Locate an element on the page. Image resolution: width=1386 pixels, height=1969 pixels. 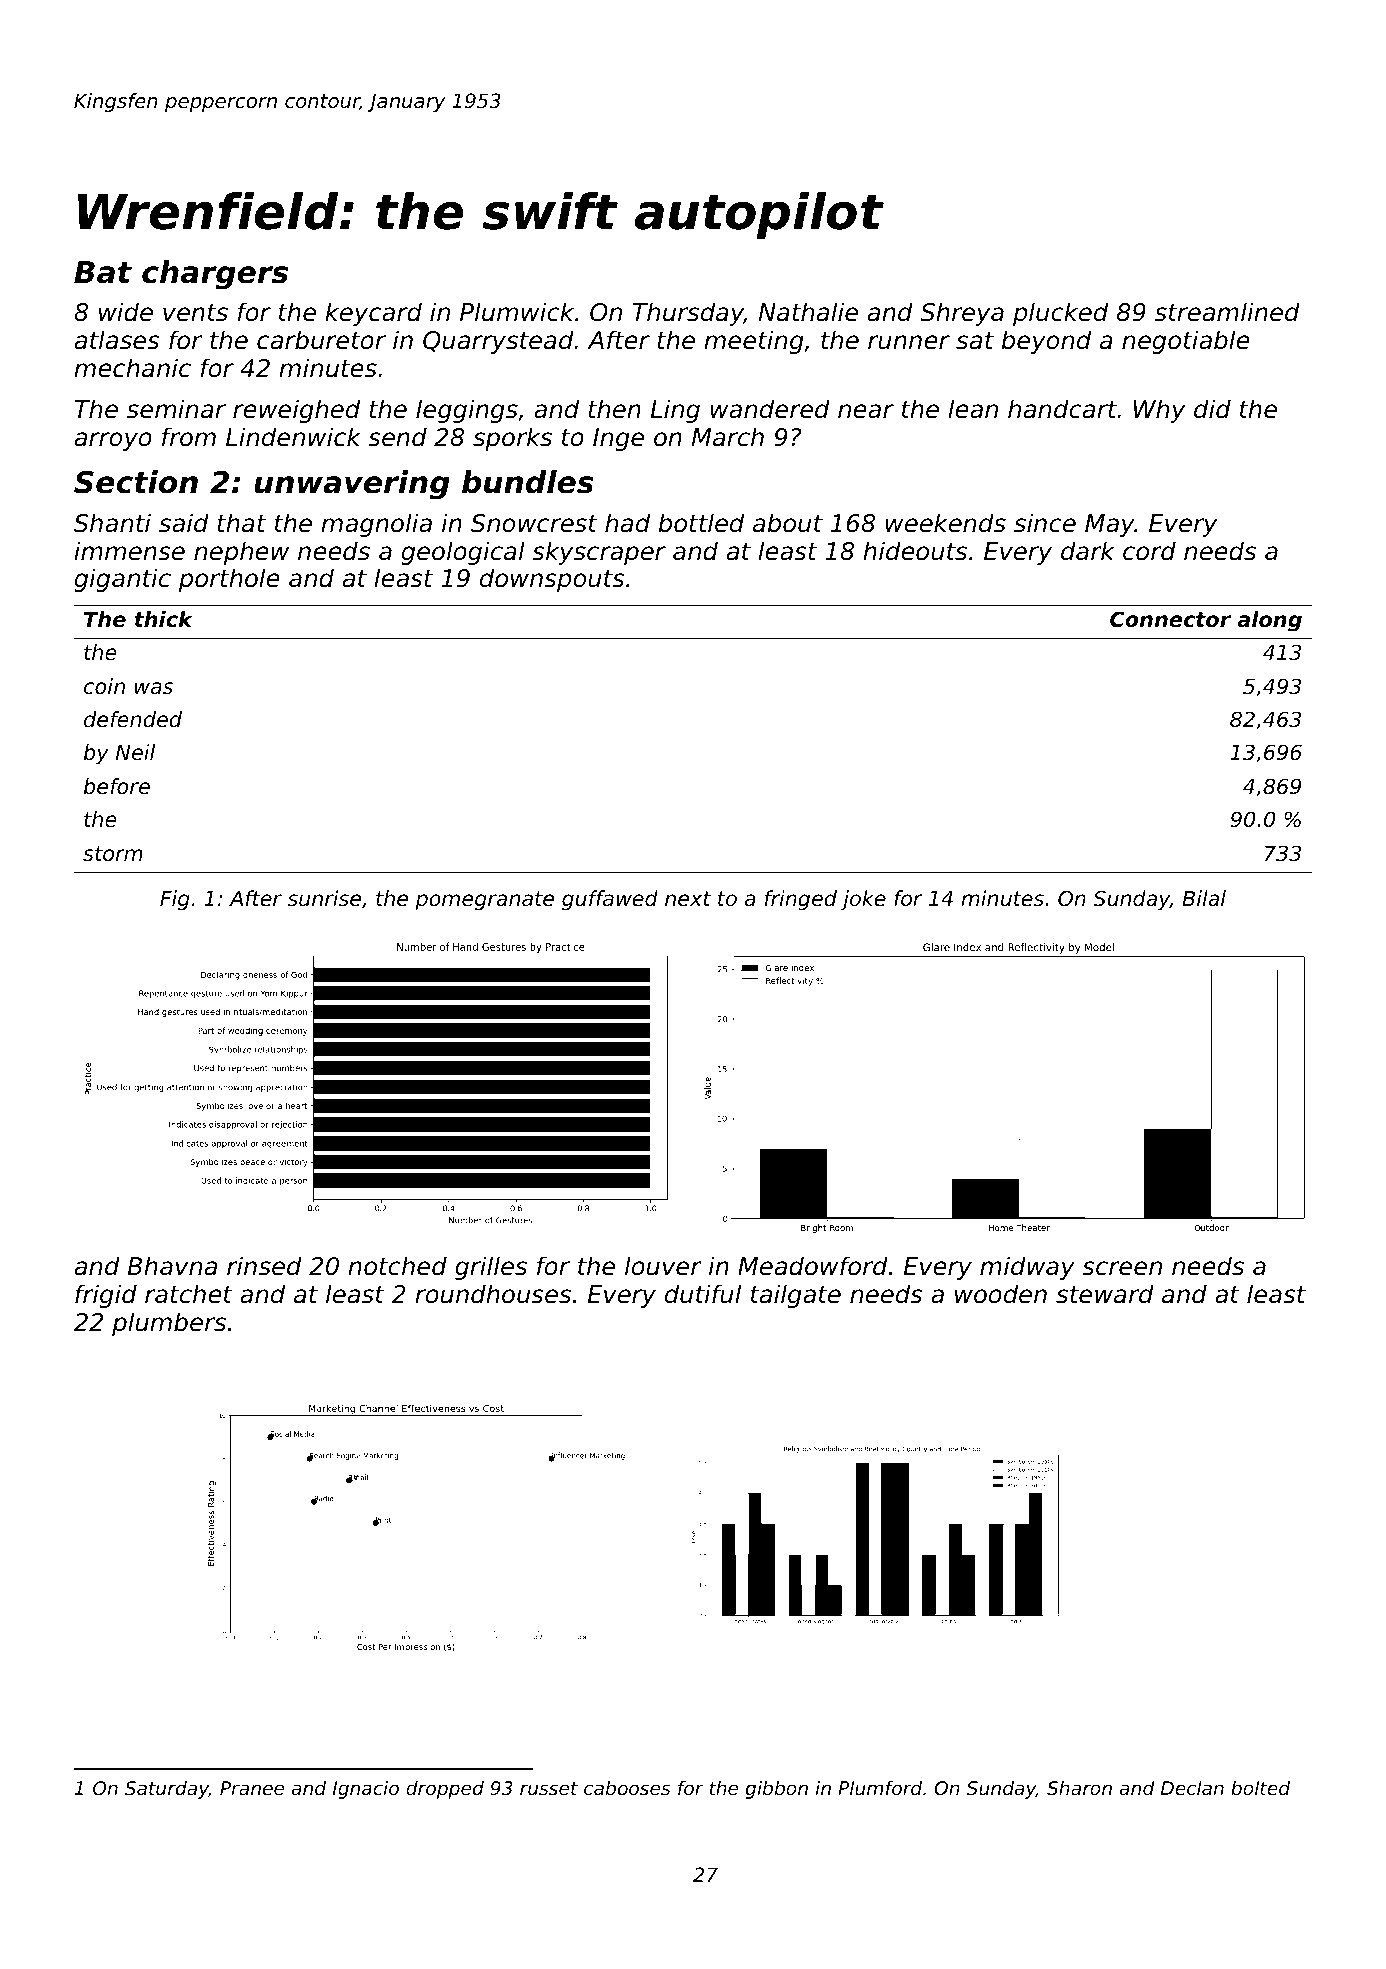
streamlined is located at coordinates (1227, 312).
